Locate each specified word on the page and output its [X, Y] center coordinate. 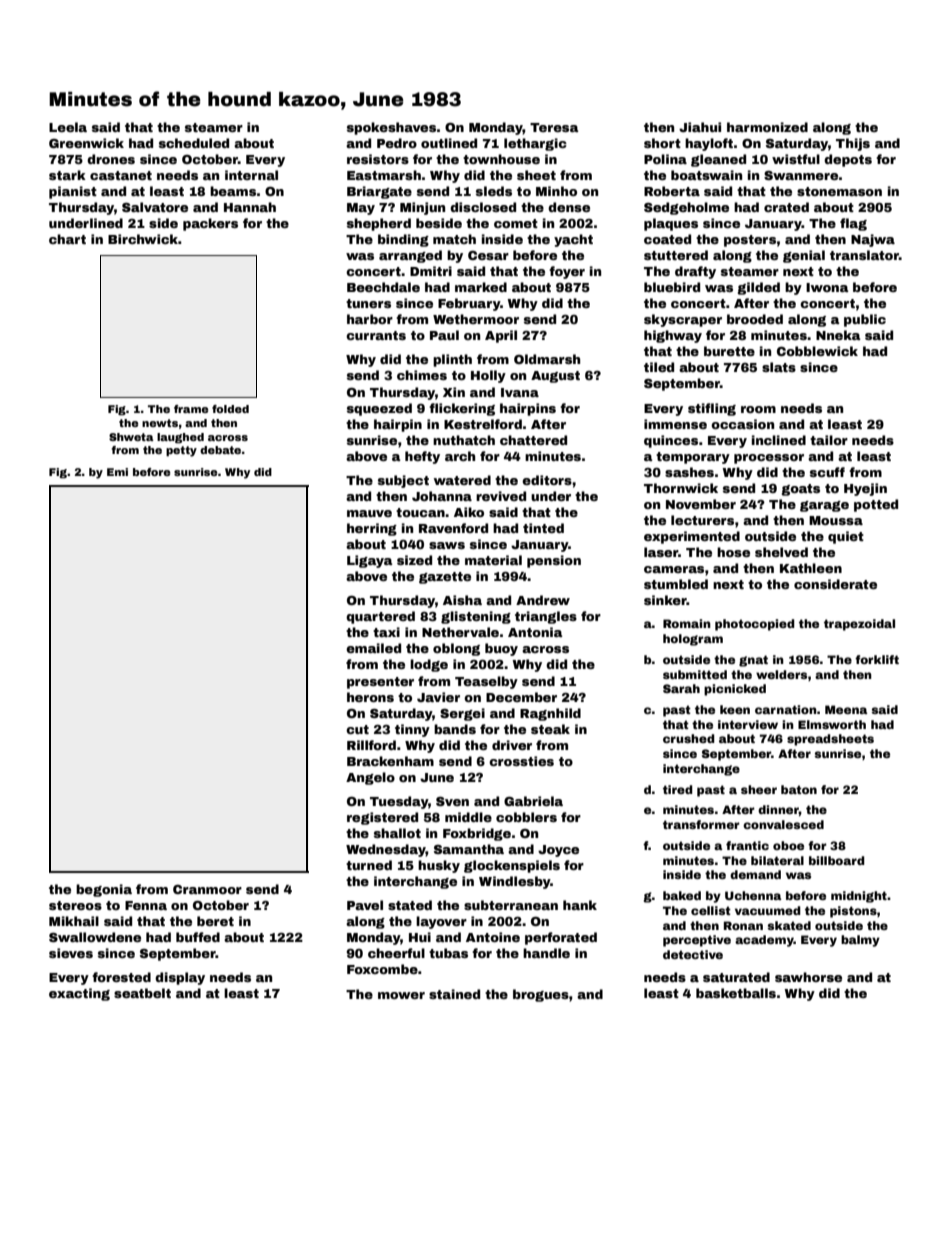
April [501, 336]
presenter [380, 683]
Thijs [853, 144]
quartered [380, 617]
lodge [429, 665]
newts [160, 423]
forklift [877, 659]
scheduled [194, 143]
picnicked [735, 690]
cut [357, 729]
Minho [556, 191]
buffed [198, 937]
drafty [695, 272]
